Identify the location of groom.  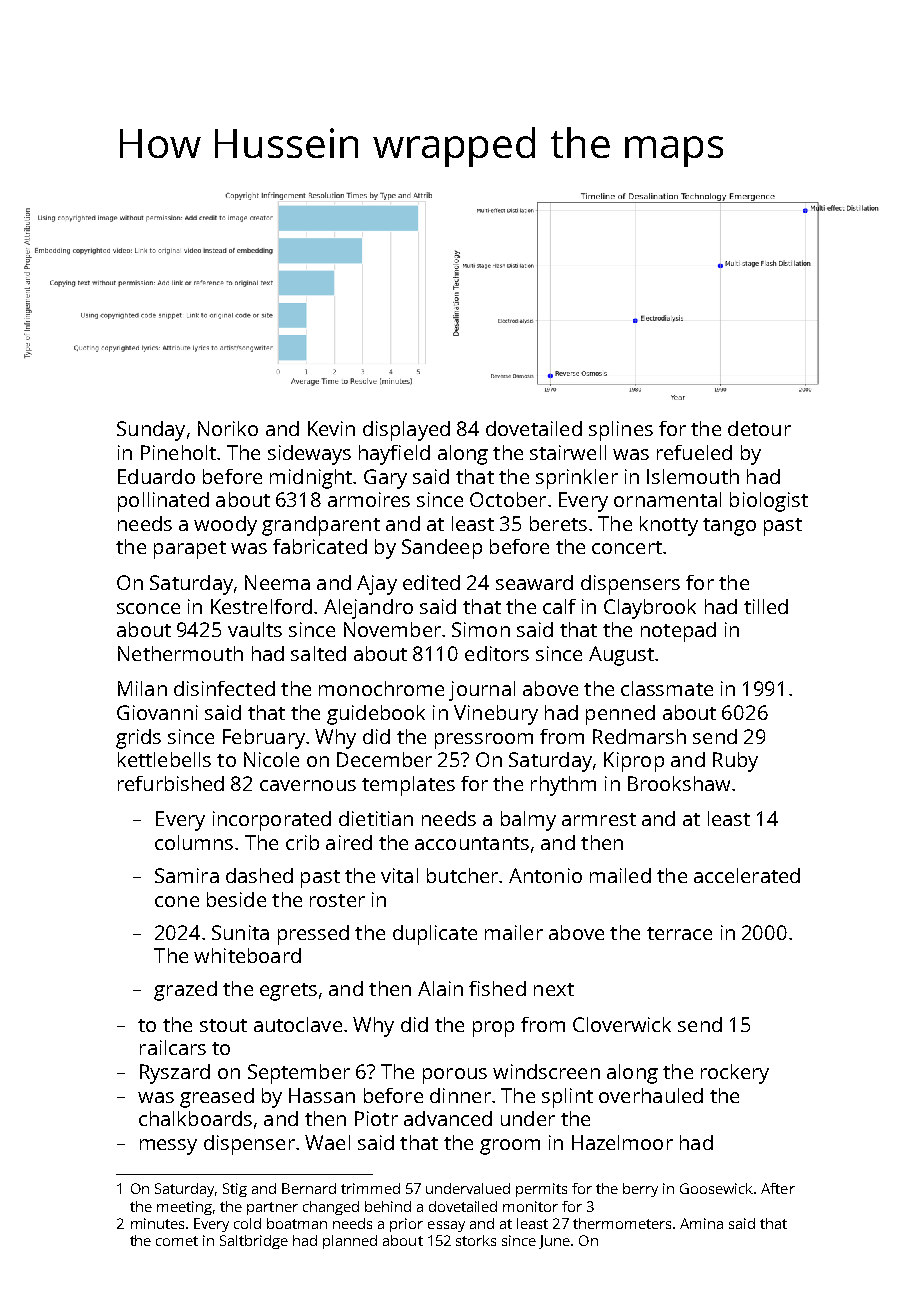
(510, 1147).
